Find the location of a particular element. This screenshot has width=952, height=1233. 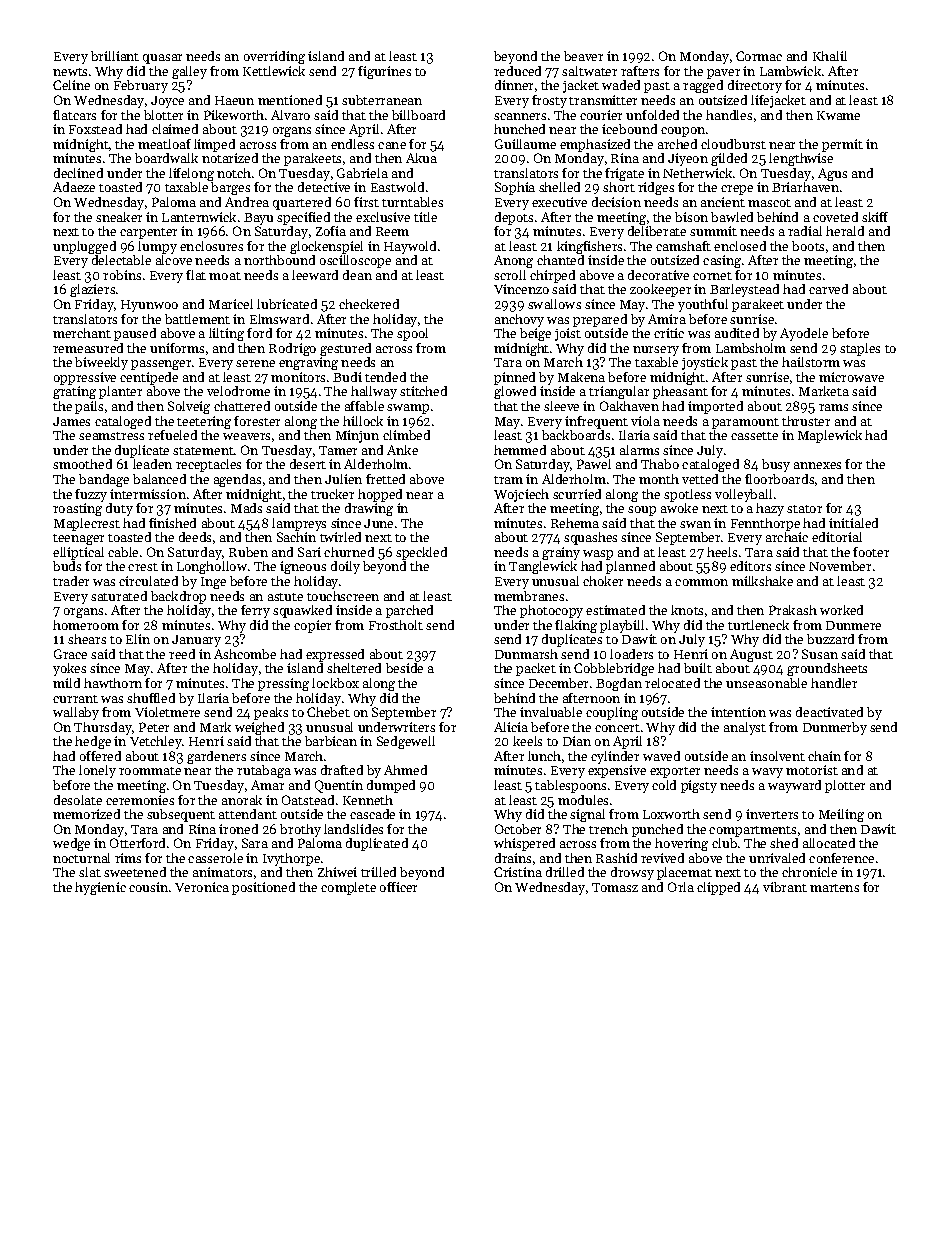

paramount is located at coordinates (745, 423).
